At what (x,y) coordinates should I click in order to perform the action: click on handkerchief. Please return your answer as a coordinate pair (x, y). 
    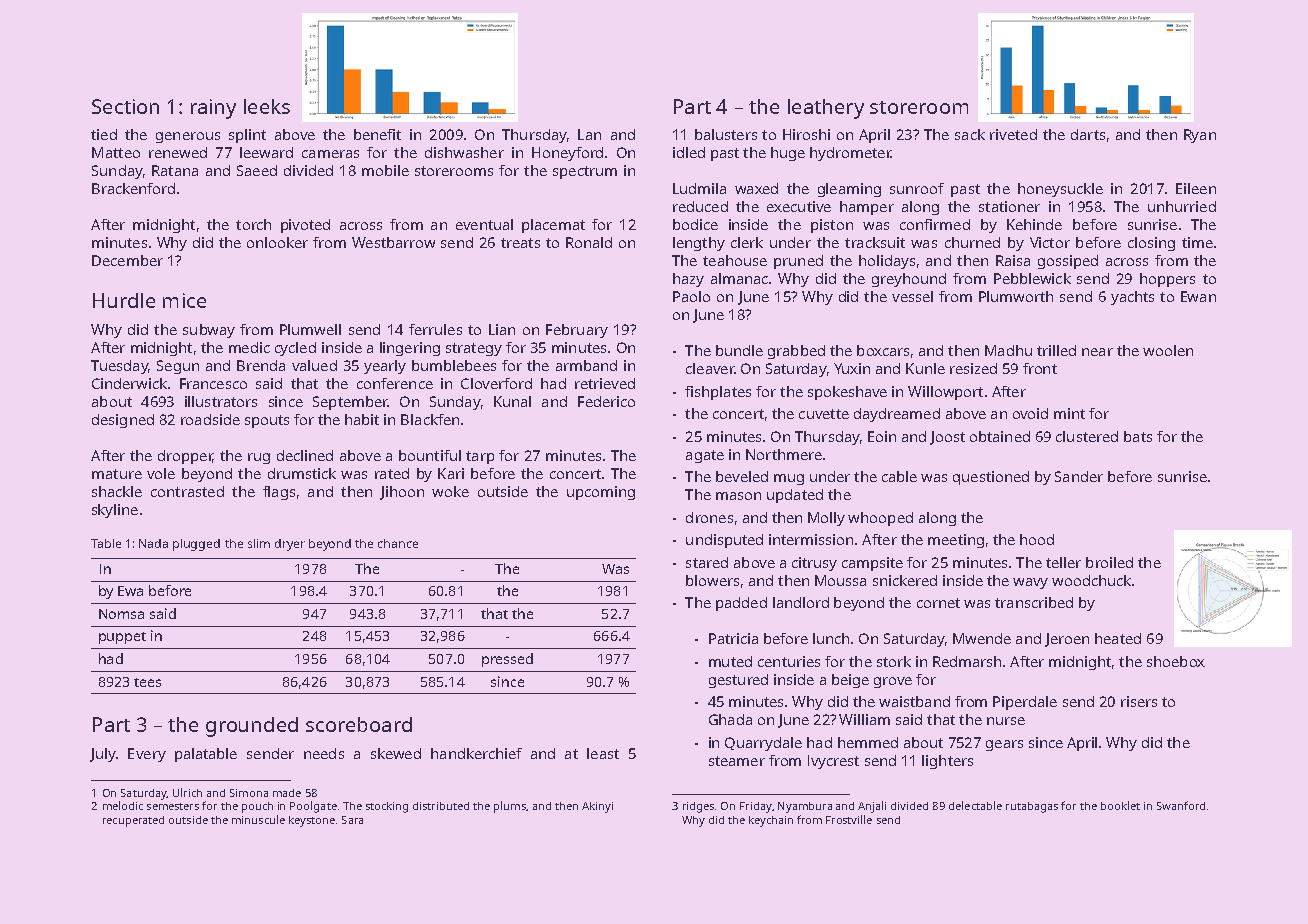
    Looking at the image, I should click on (476, 753).
